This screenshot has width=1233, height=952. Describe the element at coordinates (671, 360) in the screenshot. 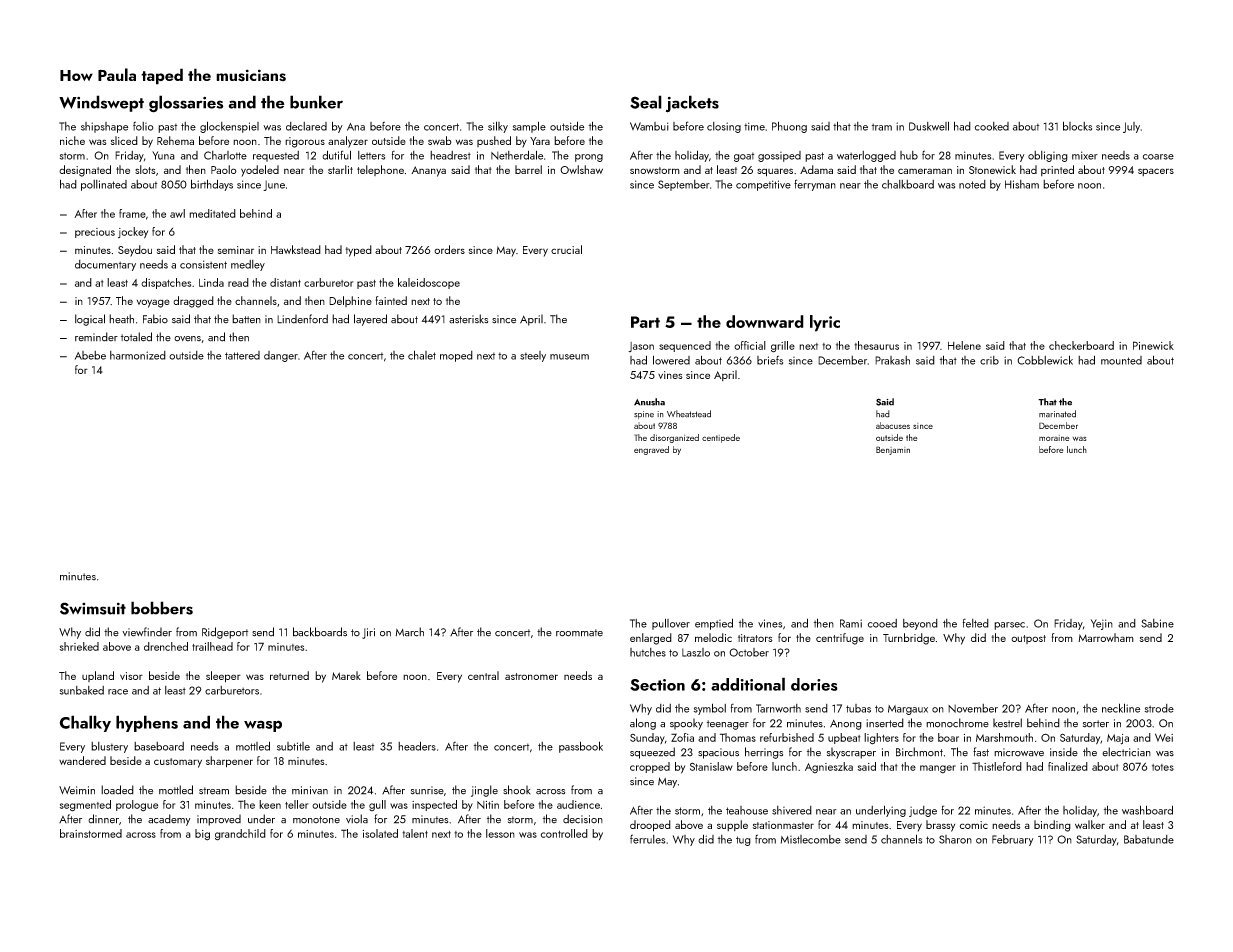

I see `lowered` at that location.
